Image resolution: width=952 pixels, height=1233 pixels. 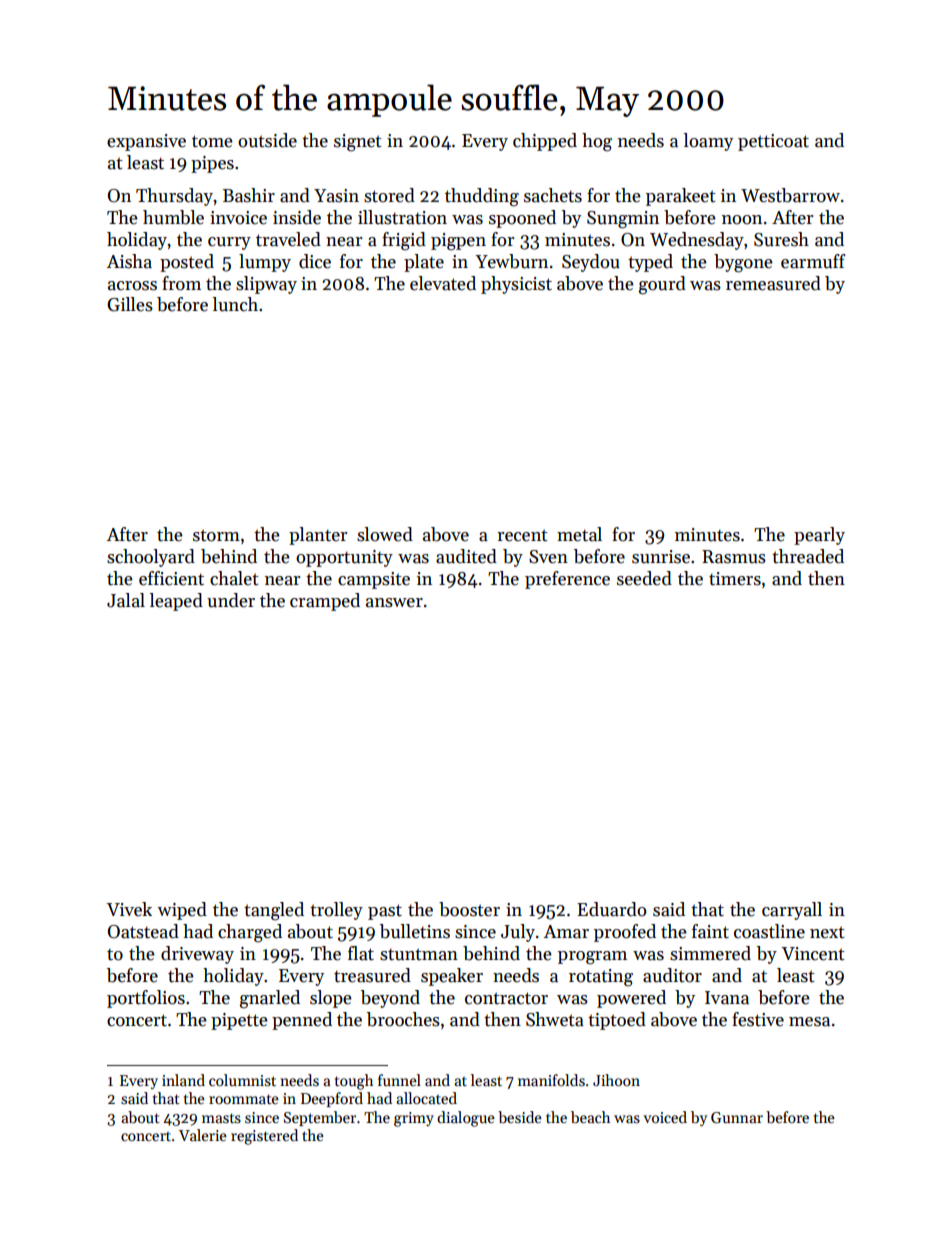 What do you see at coordinates (742, 220) in the page?
I see `noon` at bounding box center [742, 220].
